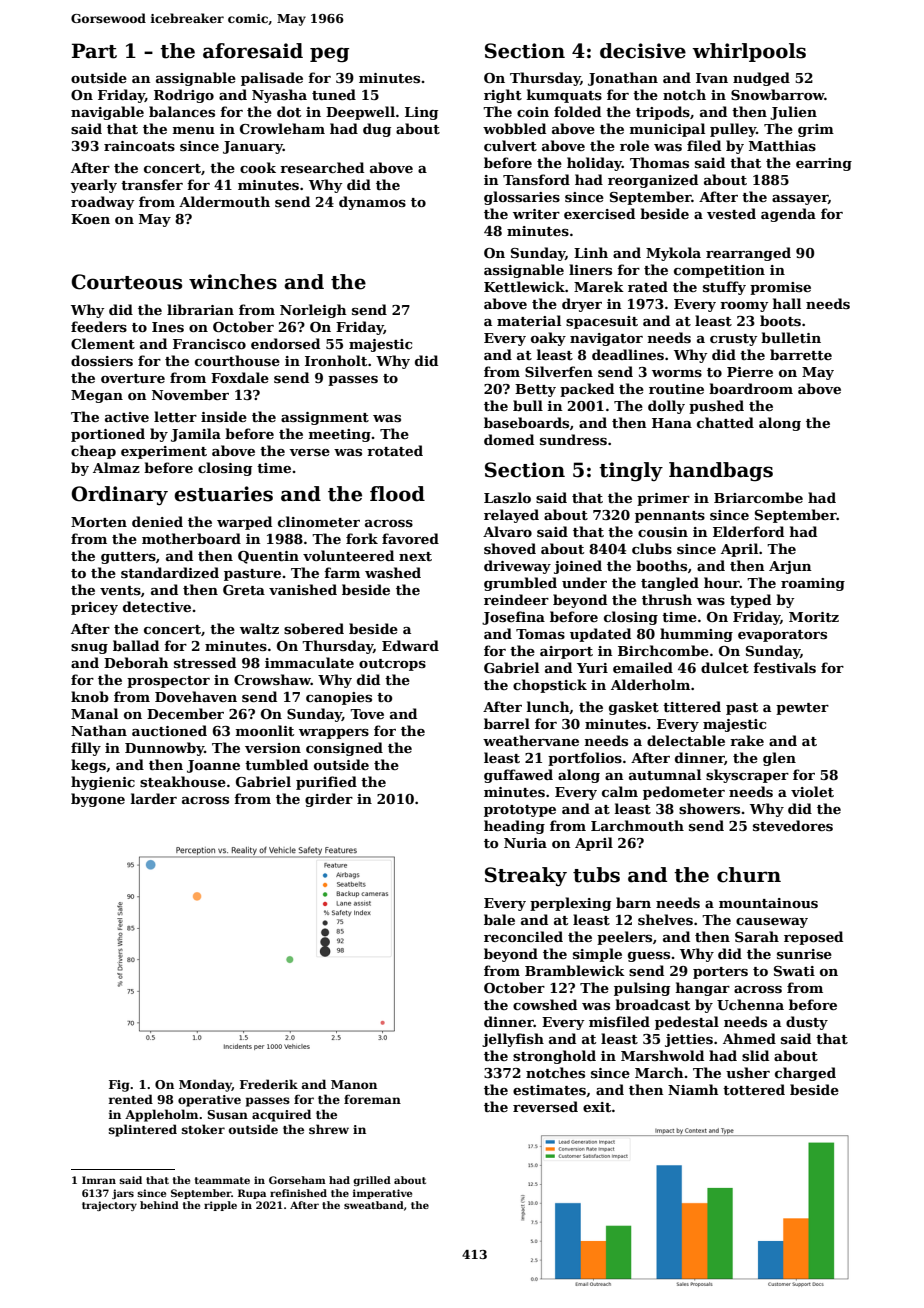 This document has width=924, height=1308. What do you see at coordinates (374, 1205) in the document?
I see `sweatband` at bounding box center [374, 1205].
